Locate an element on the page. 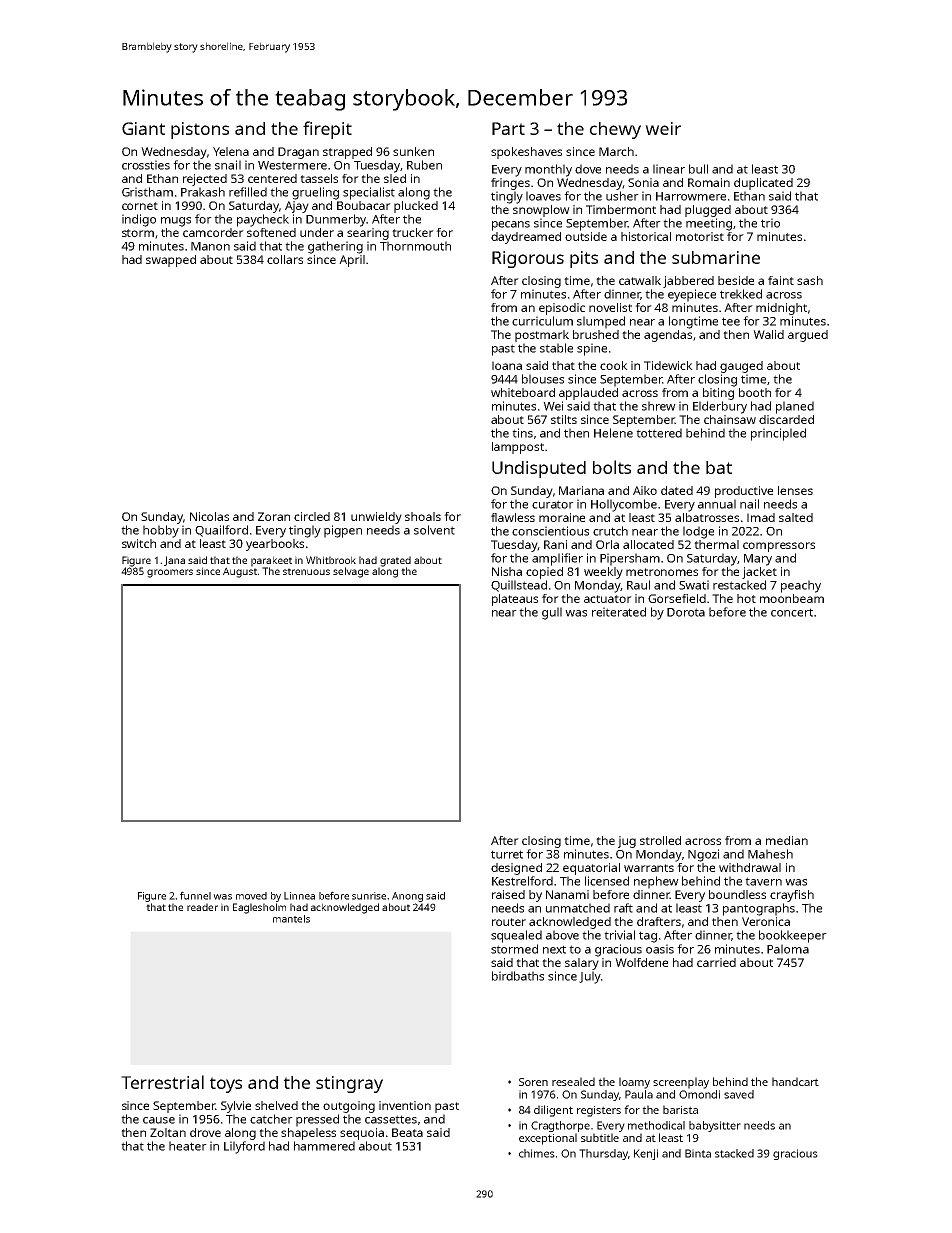  turret is located at coordinates (507, 854).
